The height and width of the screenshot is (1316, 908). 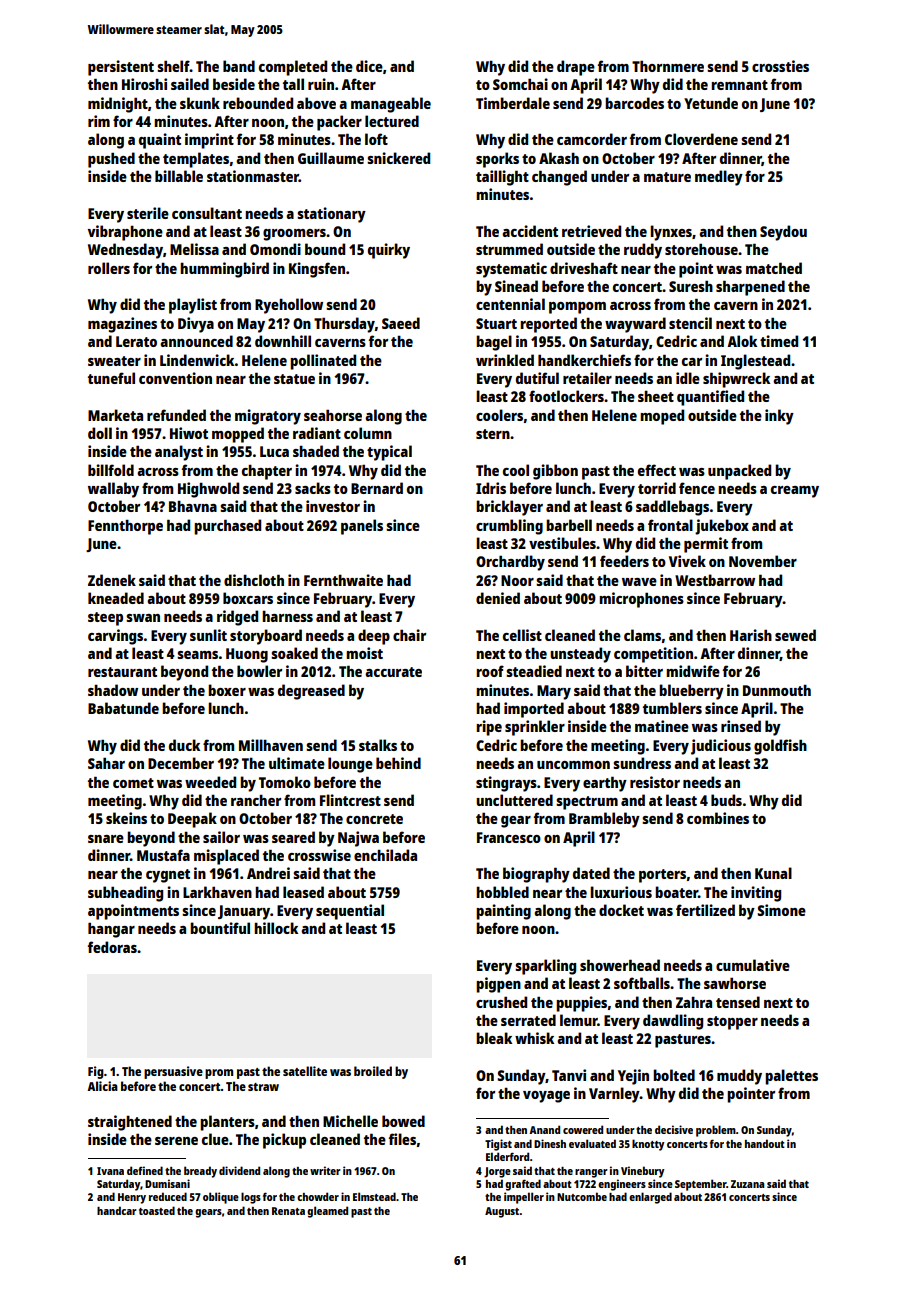 What do you see at coordinates (620, 965) in the screenshot?
I see `showerhead` at bounding box center [620, 965].
